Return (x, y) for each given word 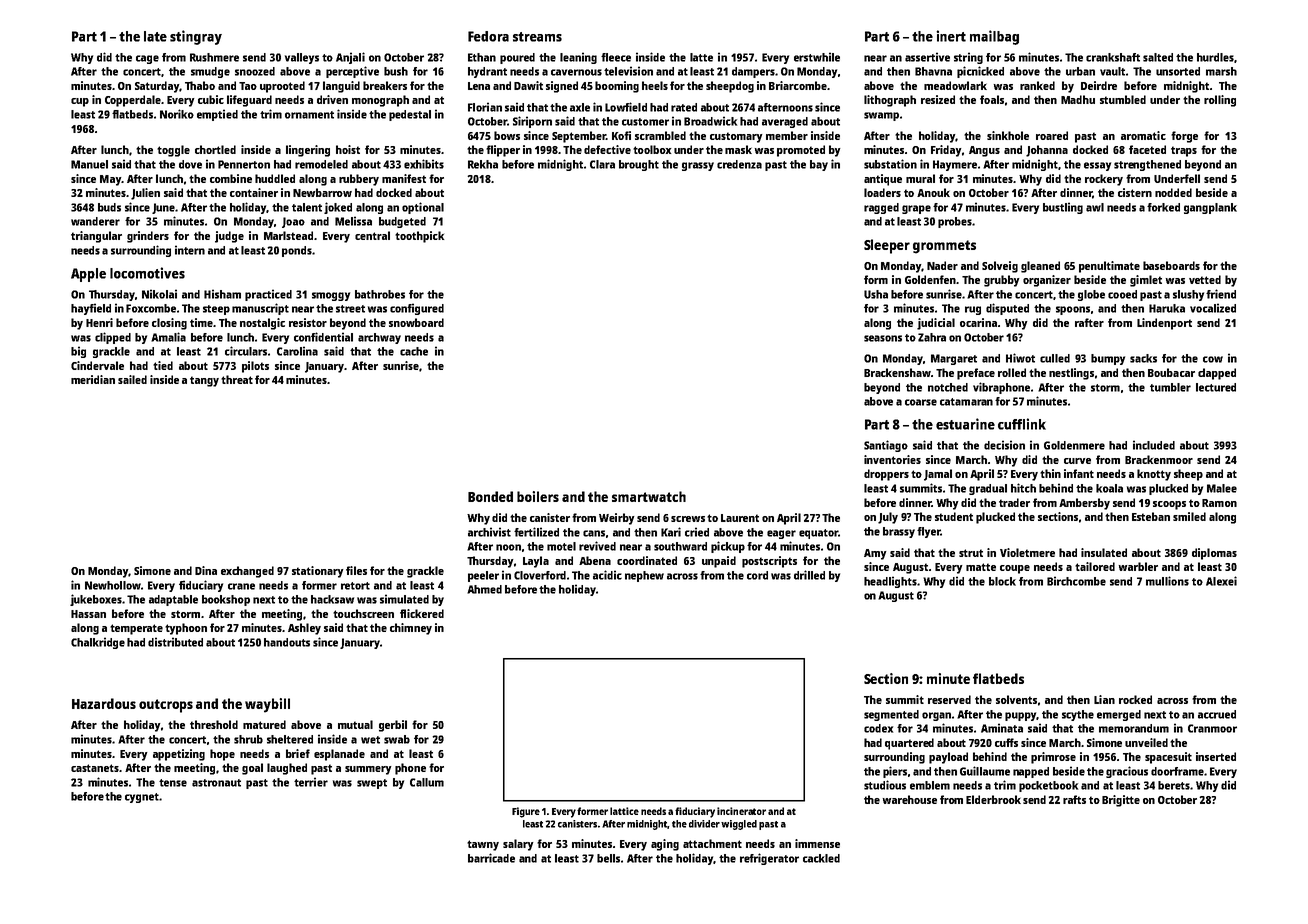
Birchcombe (1076, 581)
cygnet (142, 798)
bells (608, 858)
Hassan (88, 614)
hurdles (1215, 57)
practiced (268, 295)
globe (1091, 295)
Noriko (177, 114)
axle (580, 107)
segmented (891, 715)
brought (639, 165)
